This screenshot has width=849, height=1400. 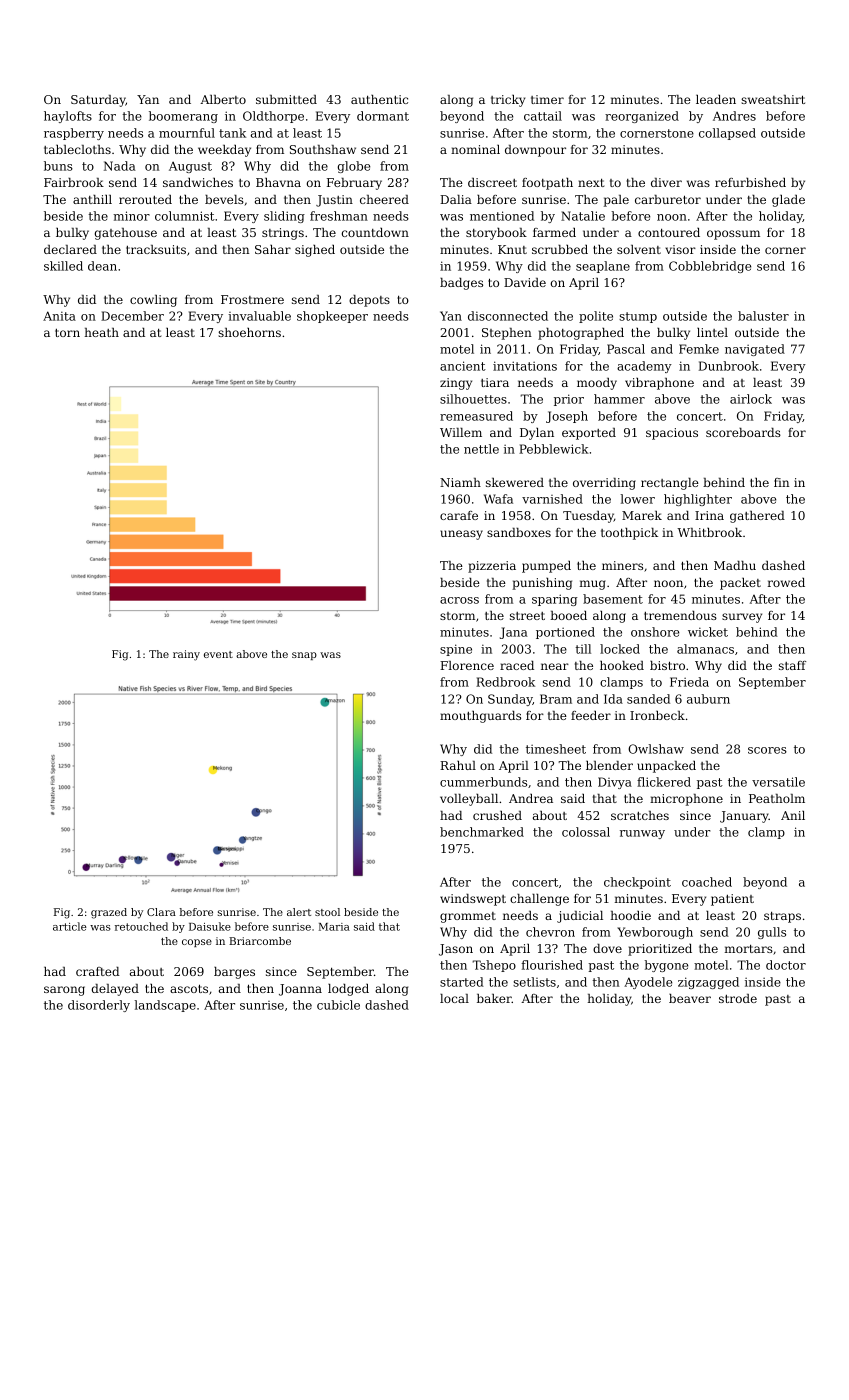 What do you see at coordinates (299, 912) in the screenshot?
I see `alert` at bounding box center [299, 912].
